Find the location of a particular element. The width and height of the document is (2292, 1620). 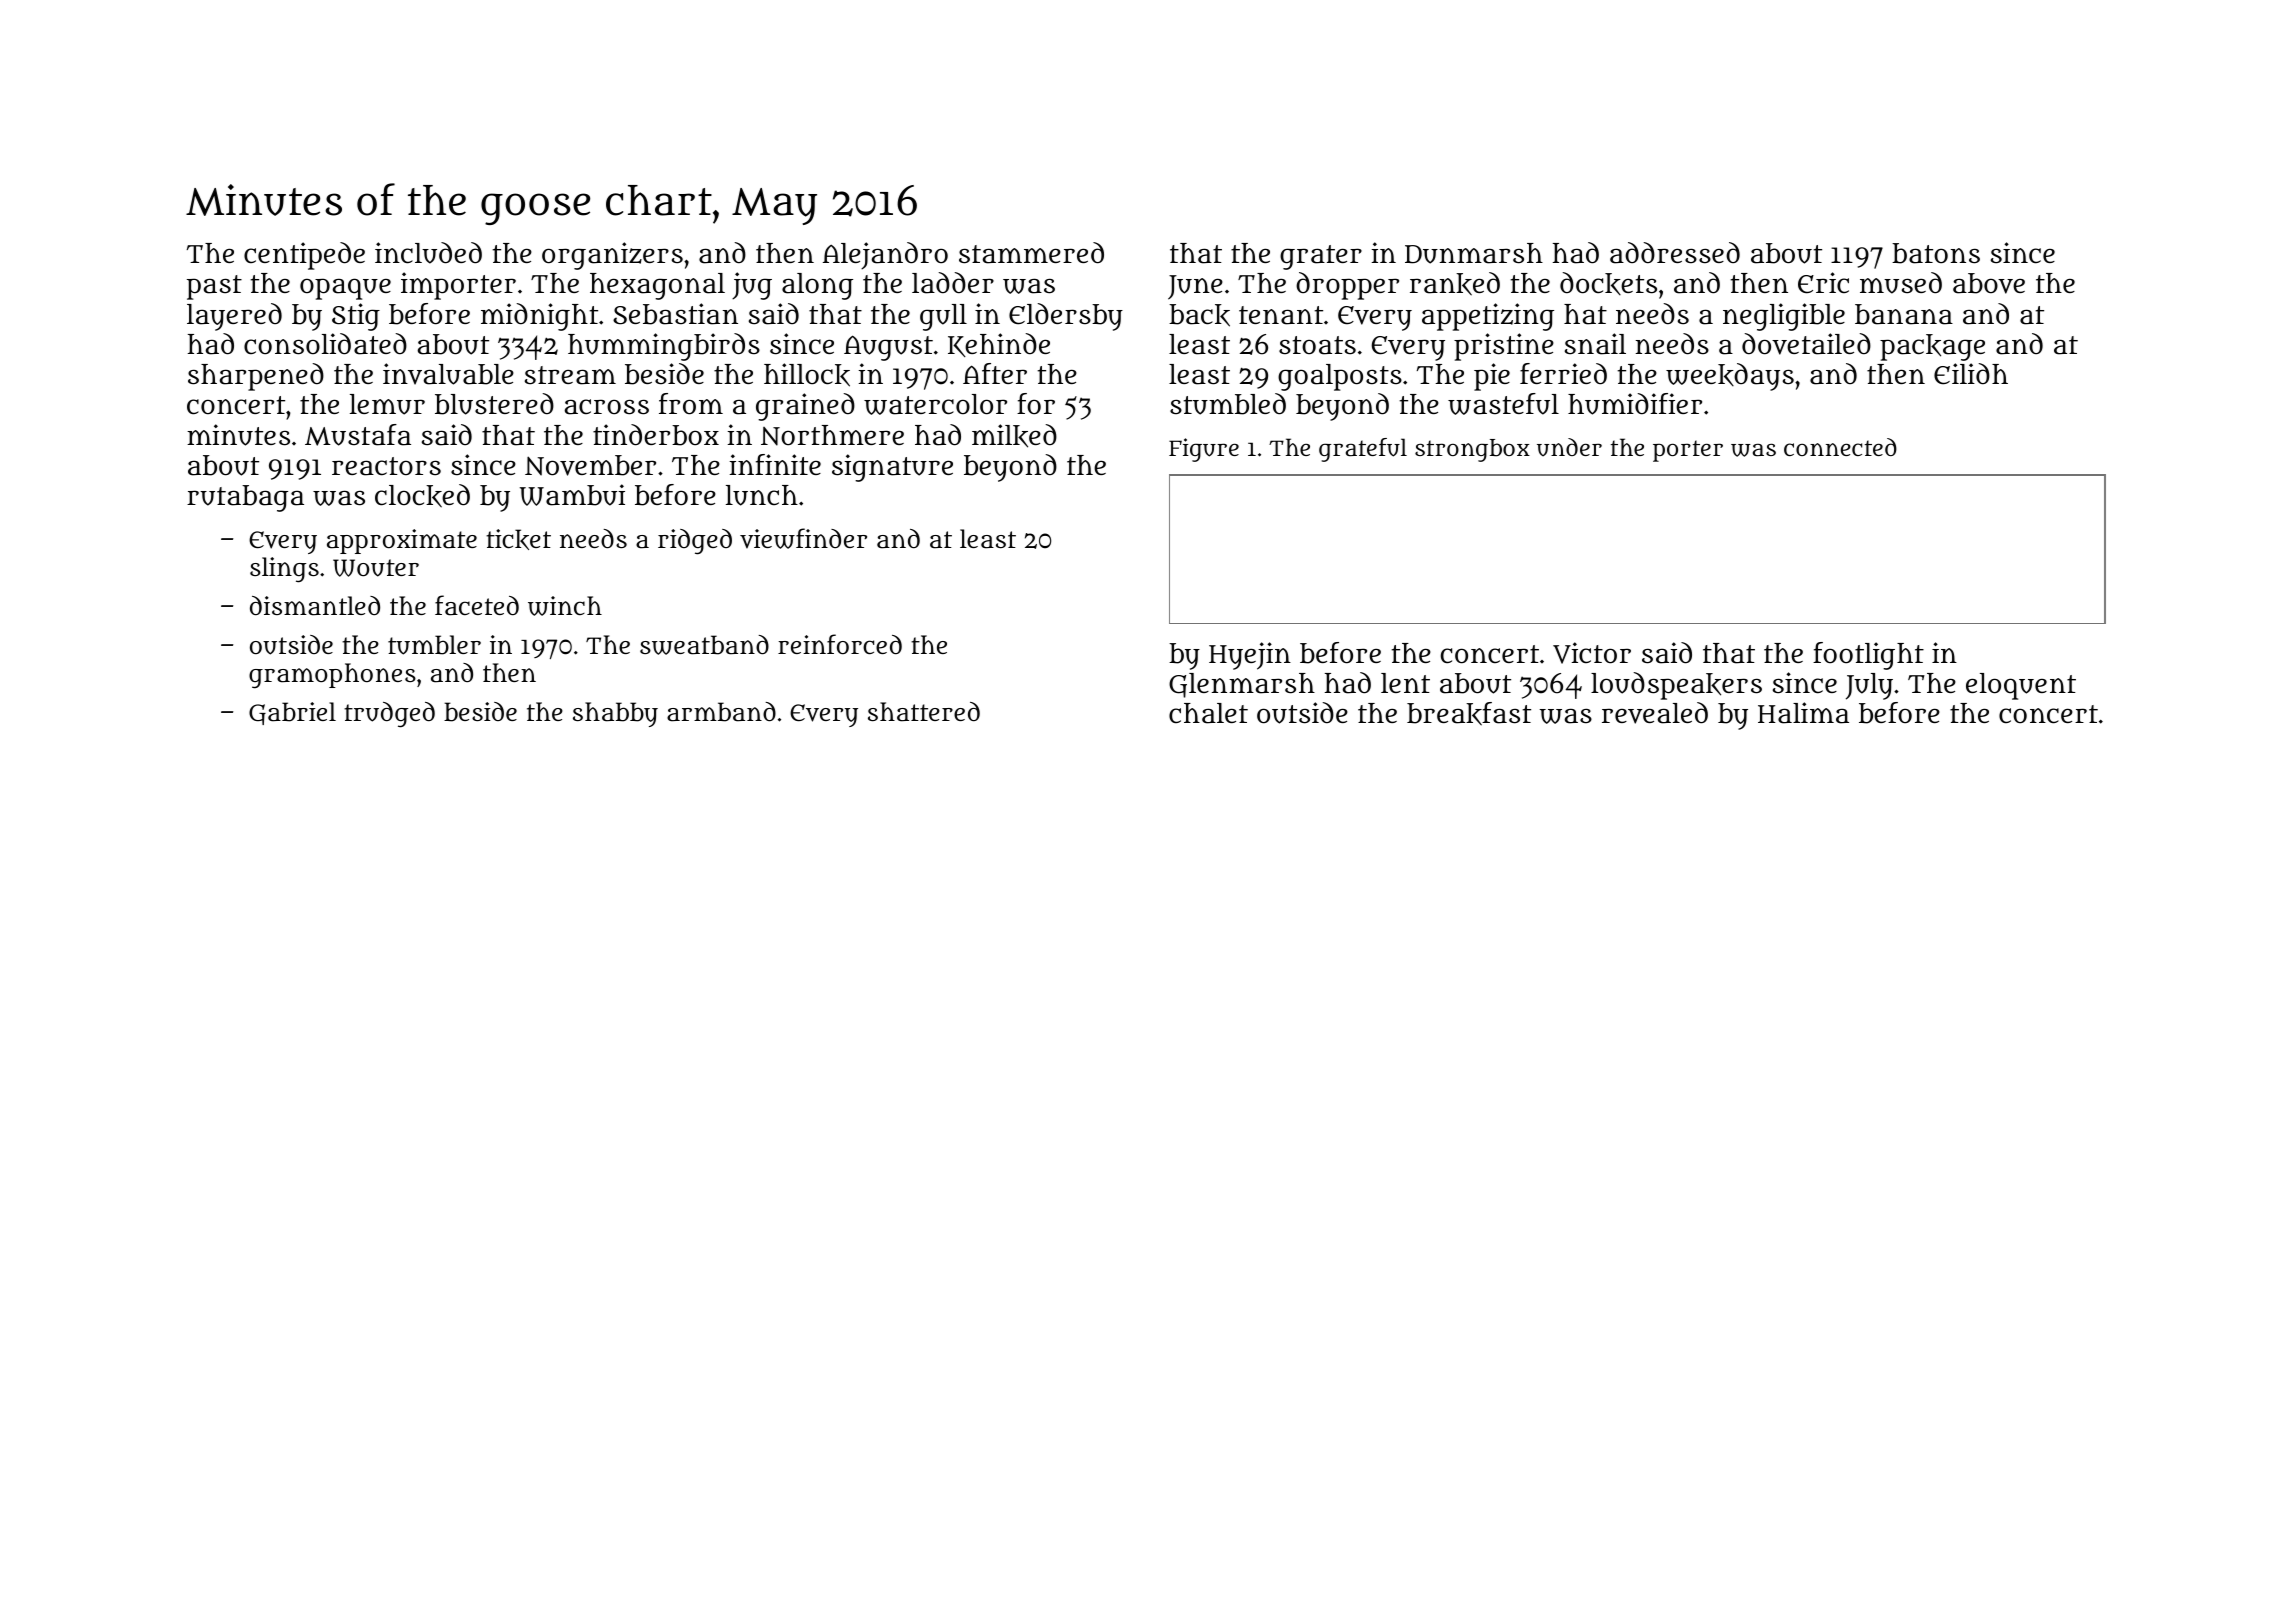

chalet is located at coordinates (1208, 713).
